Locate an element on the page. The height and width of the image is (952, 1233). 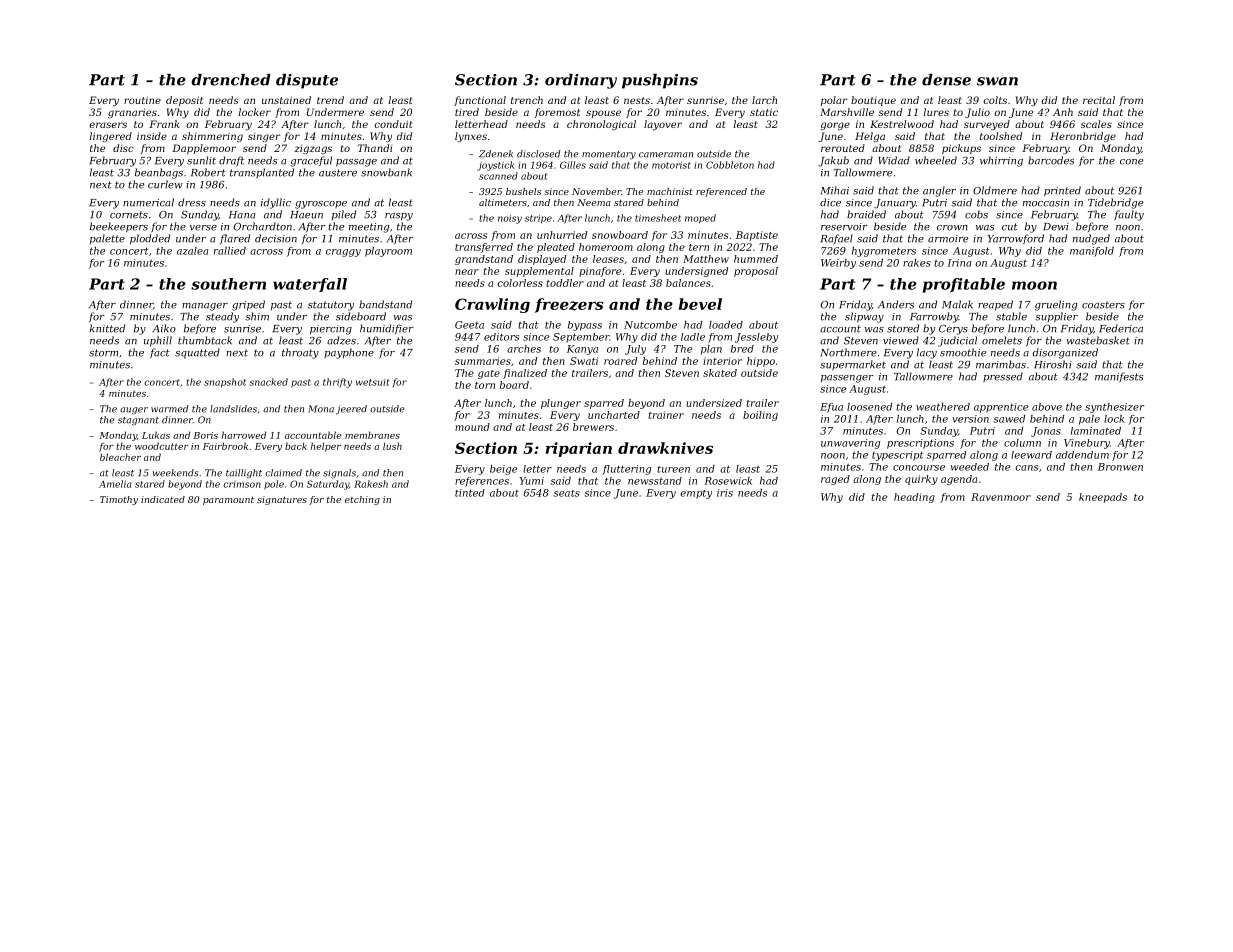
manifold is located at coordinates (1092, 252).
